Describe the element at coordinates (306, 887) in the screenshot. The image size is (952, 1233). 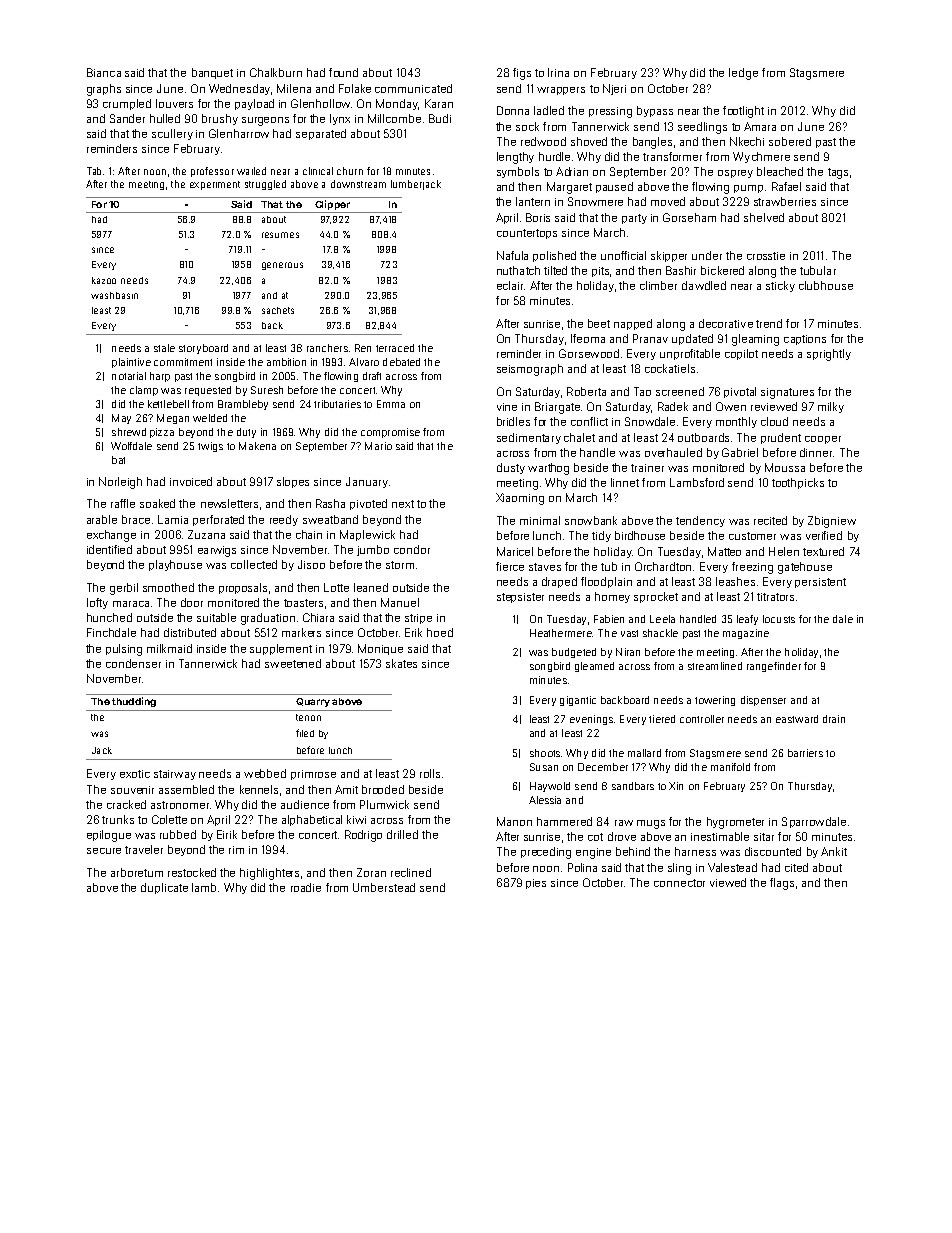
I see `roadie` at that location.
